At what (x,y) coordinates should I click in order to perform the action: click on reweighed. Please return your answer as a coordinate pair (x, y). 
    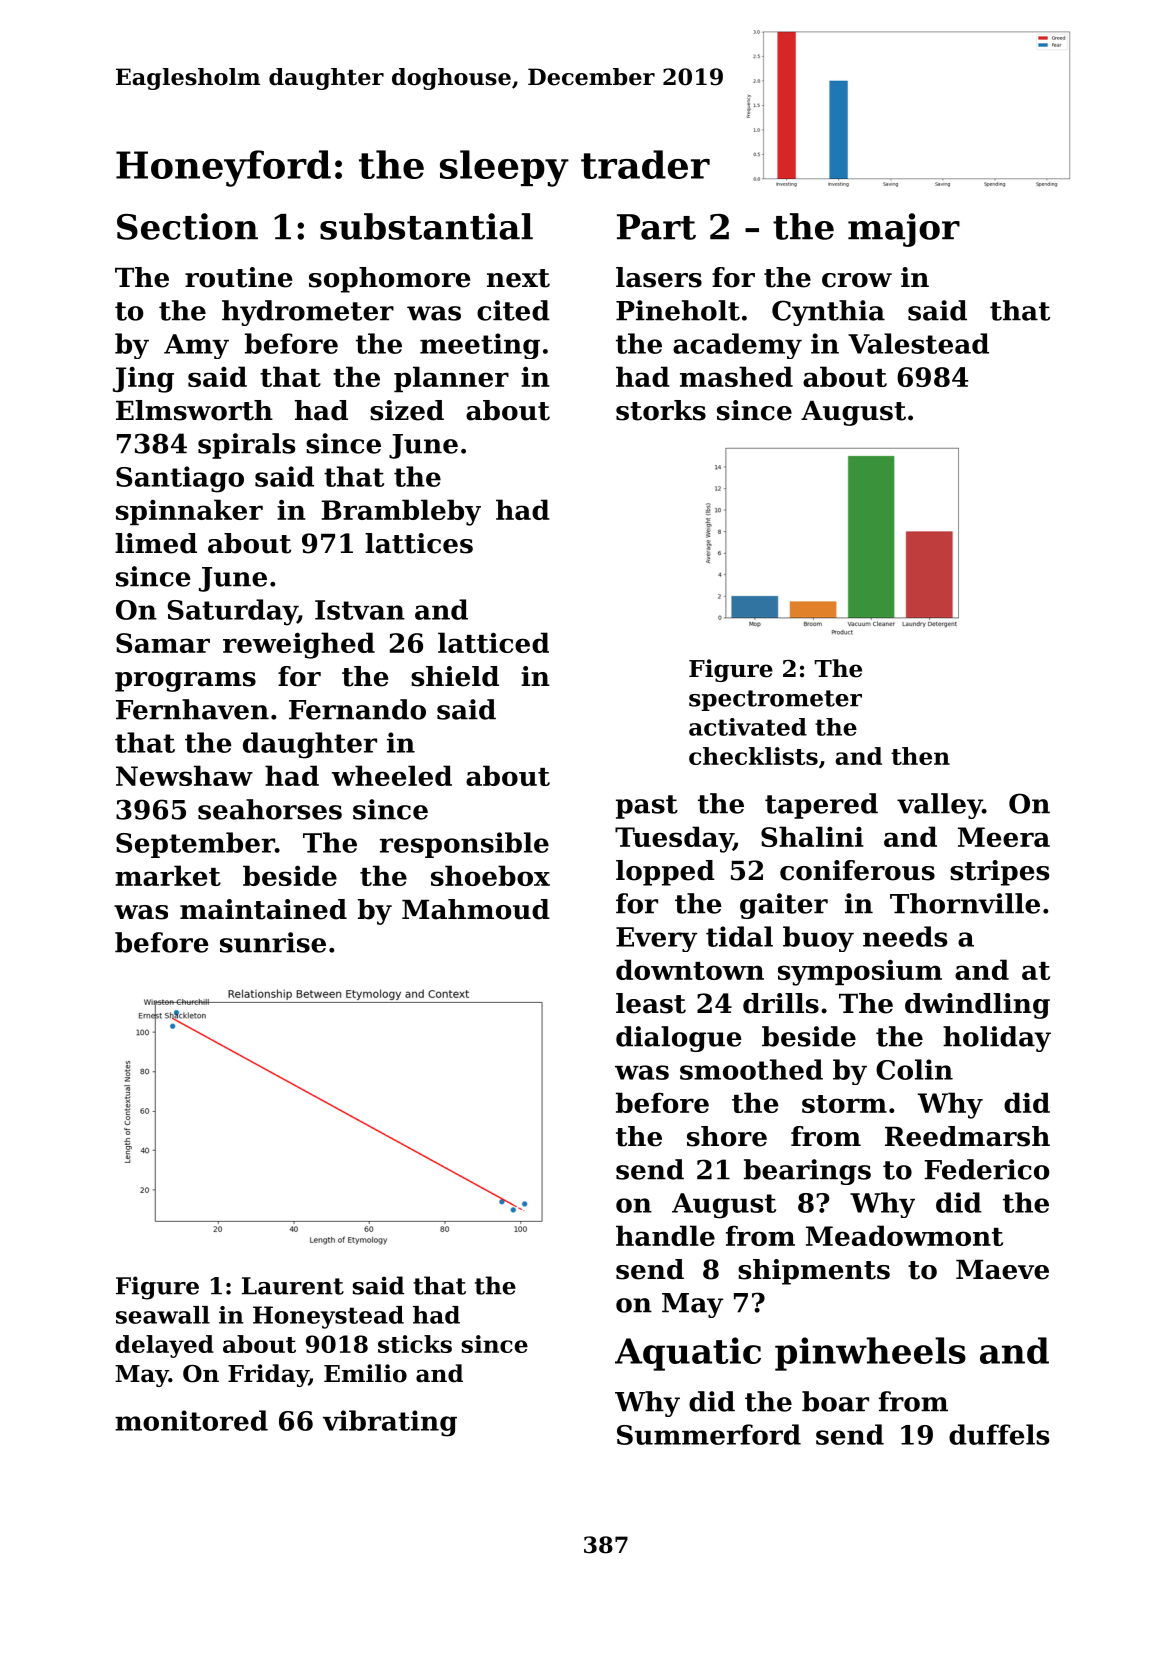
    Looking at the image, I should click on (299, 645).
